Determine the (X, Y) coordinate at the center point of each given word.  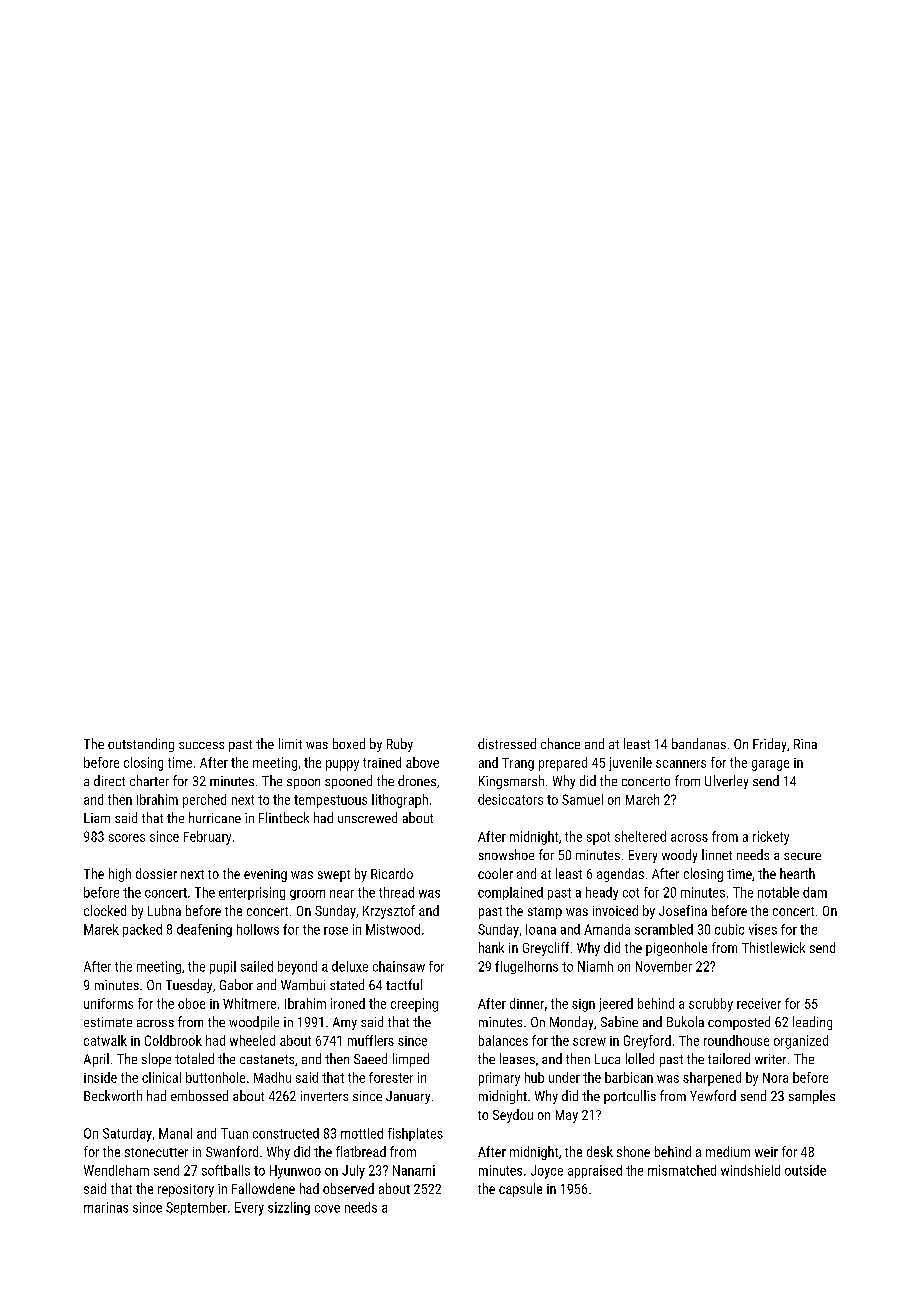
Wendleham (116, 1170)
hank (491, 947)
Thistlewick (773, 947)
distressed (507, 743)
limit (290, 743)
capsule (520, 1190)
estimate (108, 1022)
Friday (769, 745)
